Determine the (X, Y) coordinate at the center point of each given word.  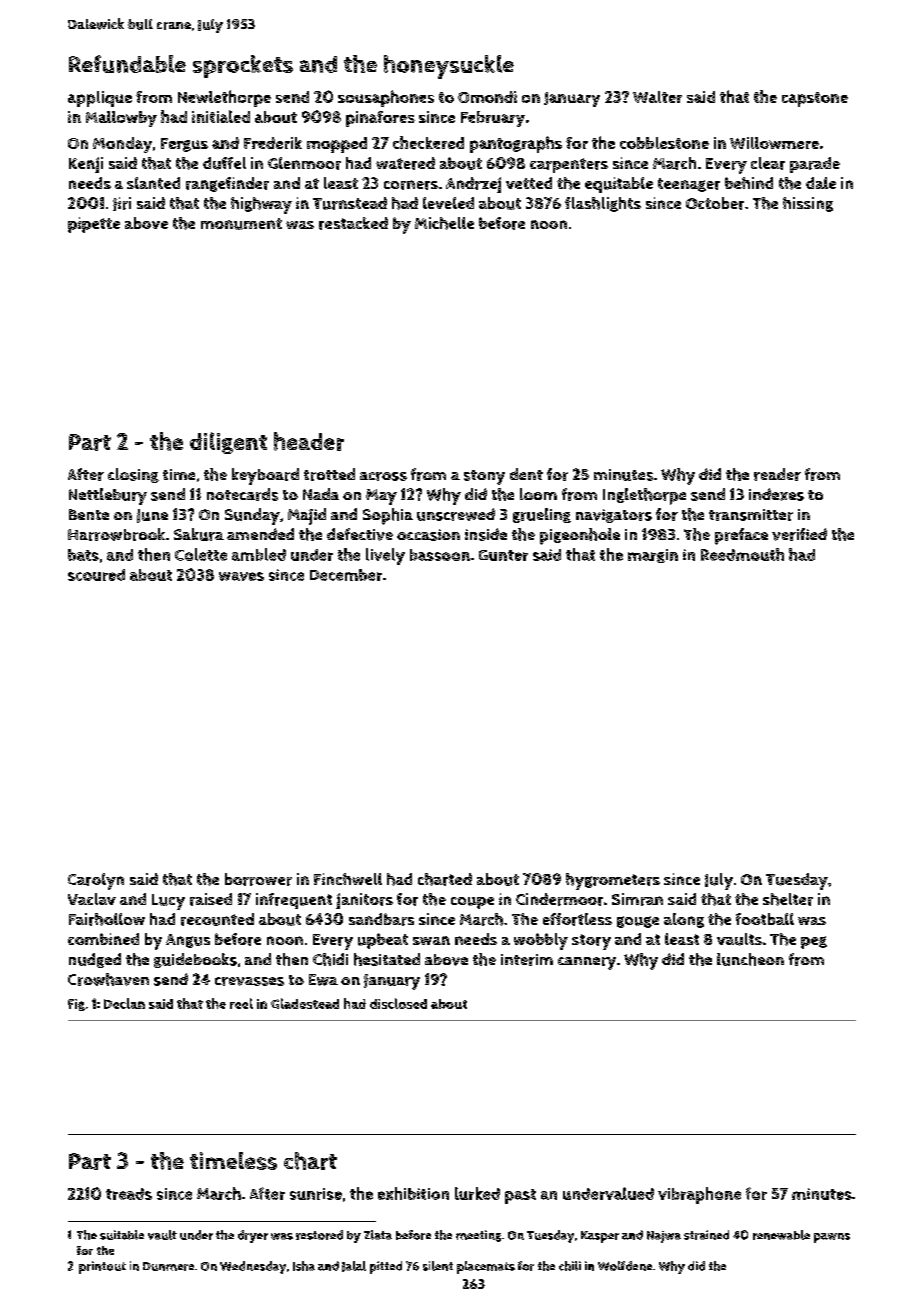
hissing (808, 204)
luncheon (750, 959)
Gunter (503, 555)
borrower (258, 879)
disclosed (398, 1003)
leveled (448, 203)
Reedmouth (742, 554)
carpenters (569, 165)
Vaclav (92, 899)
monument (241, 224)
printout (102, 1267)
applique (100, 99)
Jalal (354, 1266)
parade (815, 165)
